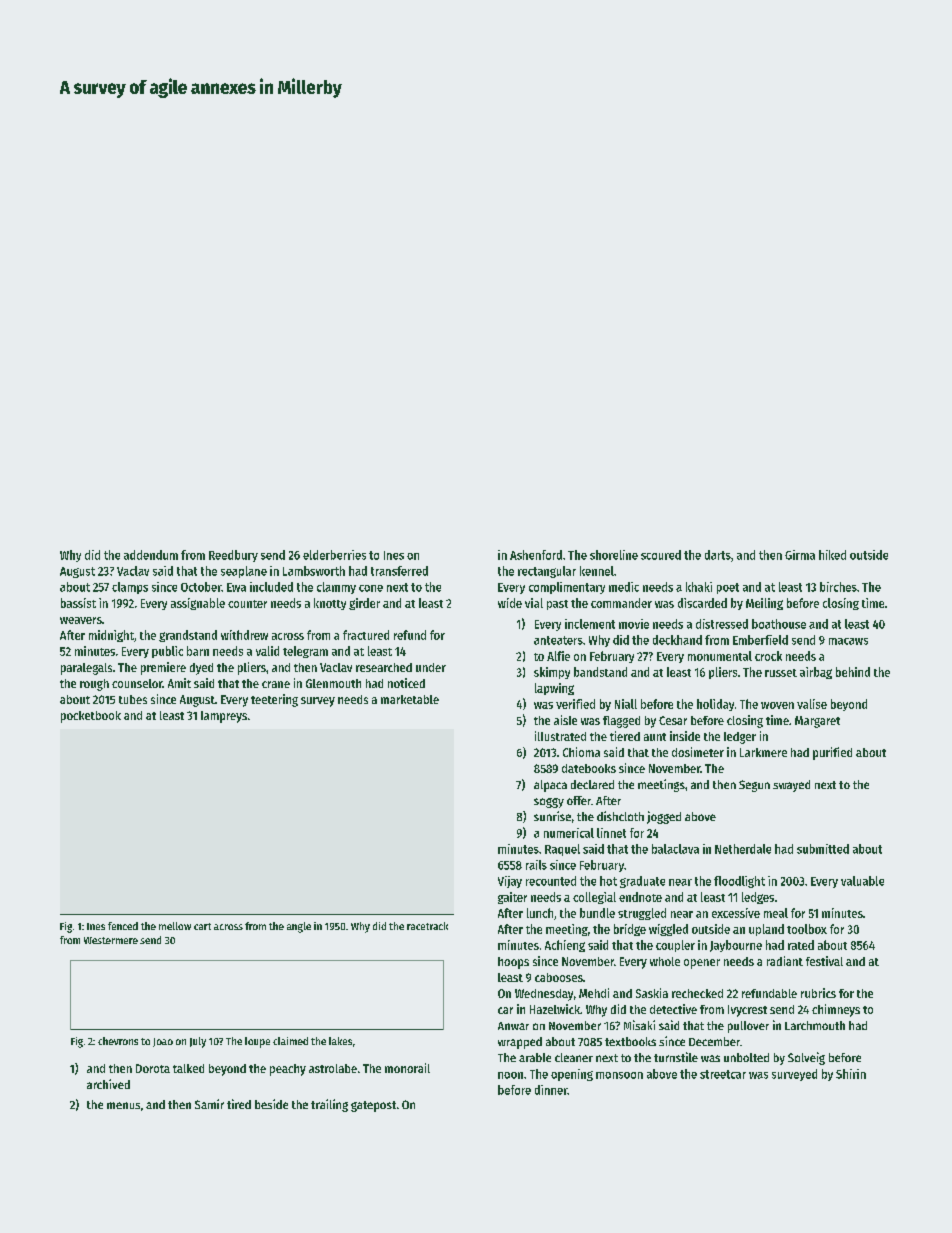 The image size is (952, 1233). Describe the element at coordinates (551, 1090) in the document. I see `dinner` at that location.
